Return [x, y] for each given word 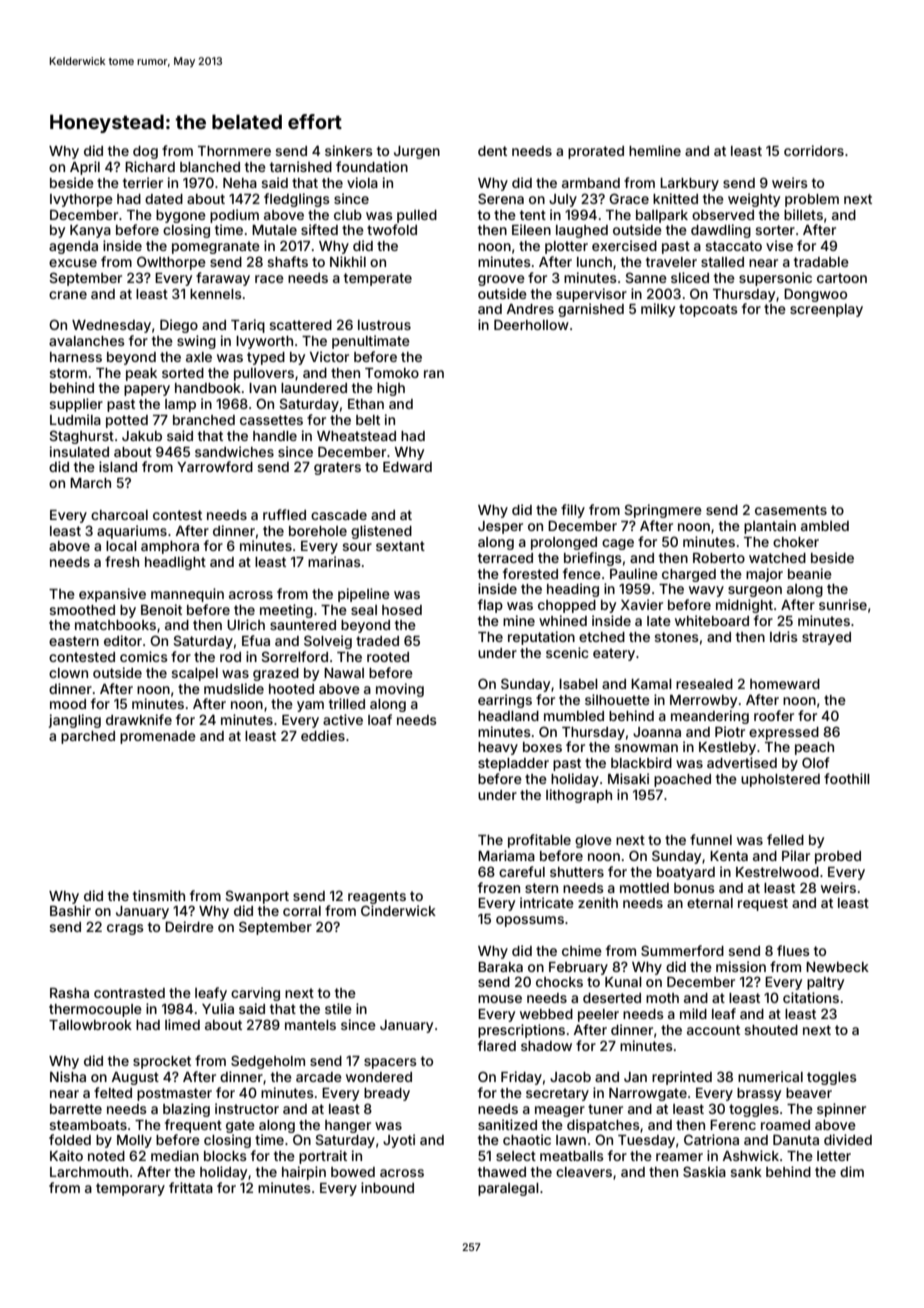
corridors [814, 150]
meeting [286, 611]
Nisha [68, 1076]
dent [492, 151]
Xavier [642, 604]
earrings [505, 701]
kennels [216, 294]
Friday [521, 1078]
